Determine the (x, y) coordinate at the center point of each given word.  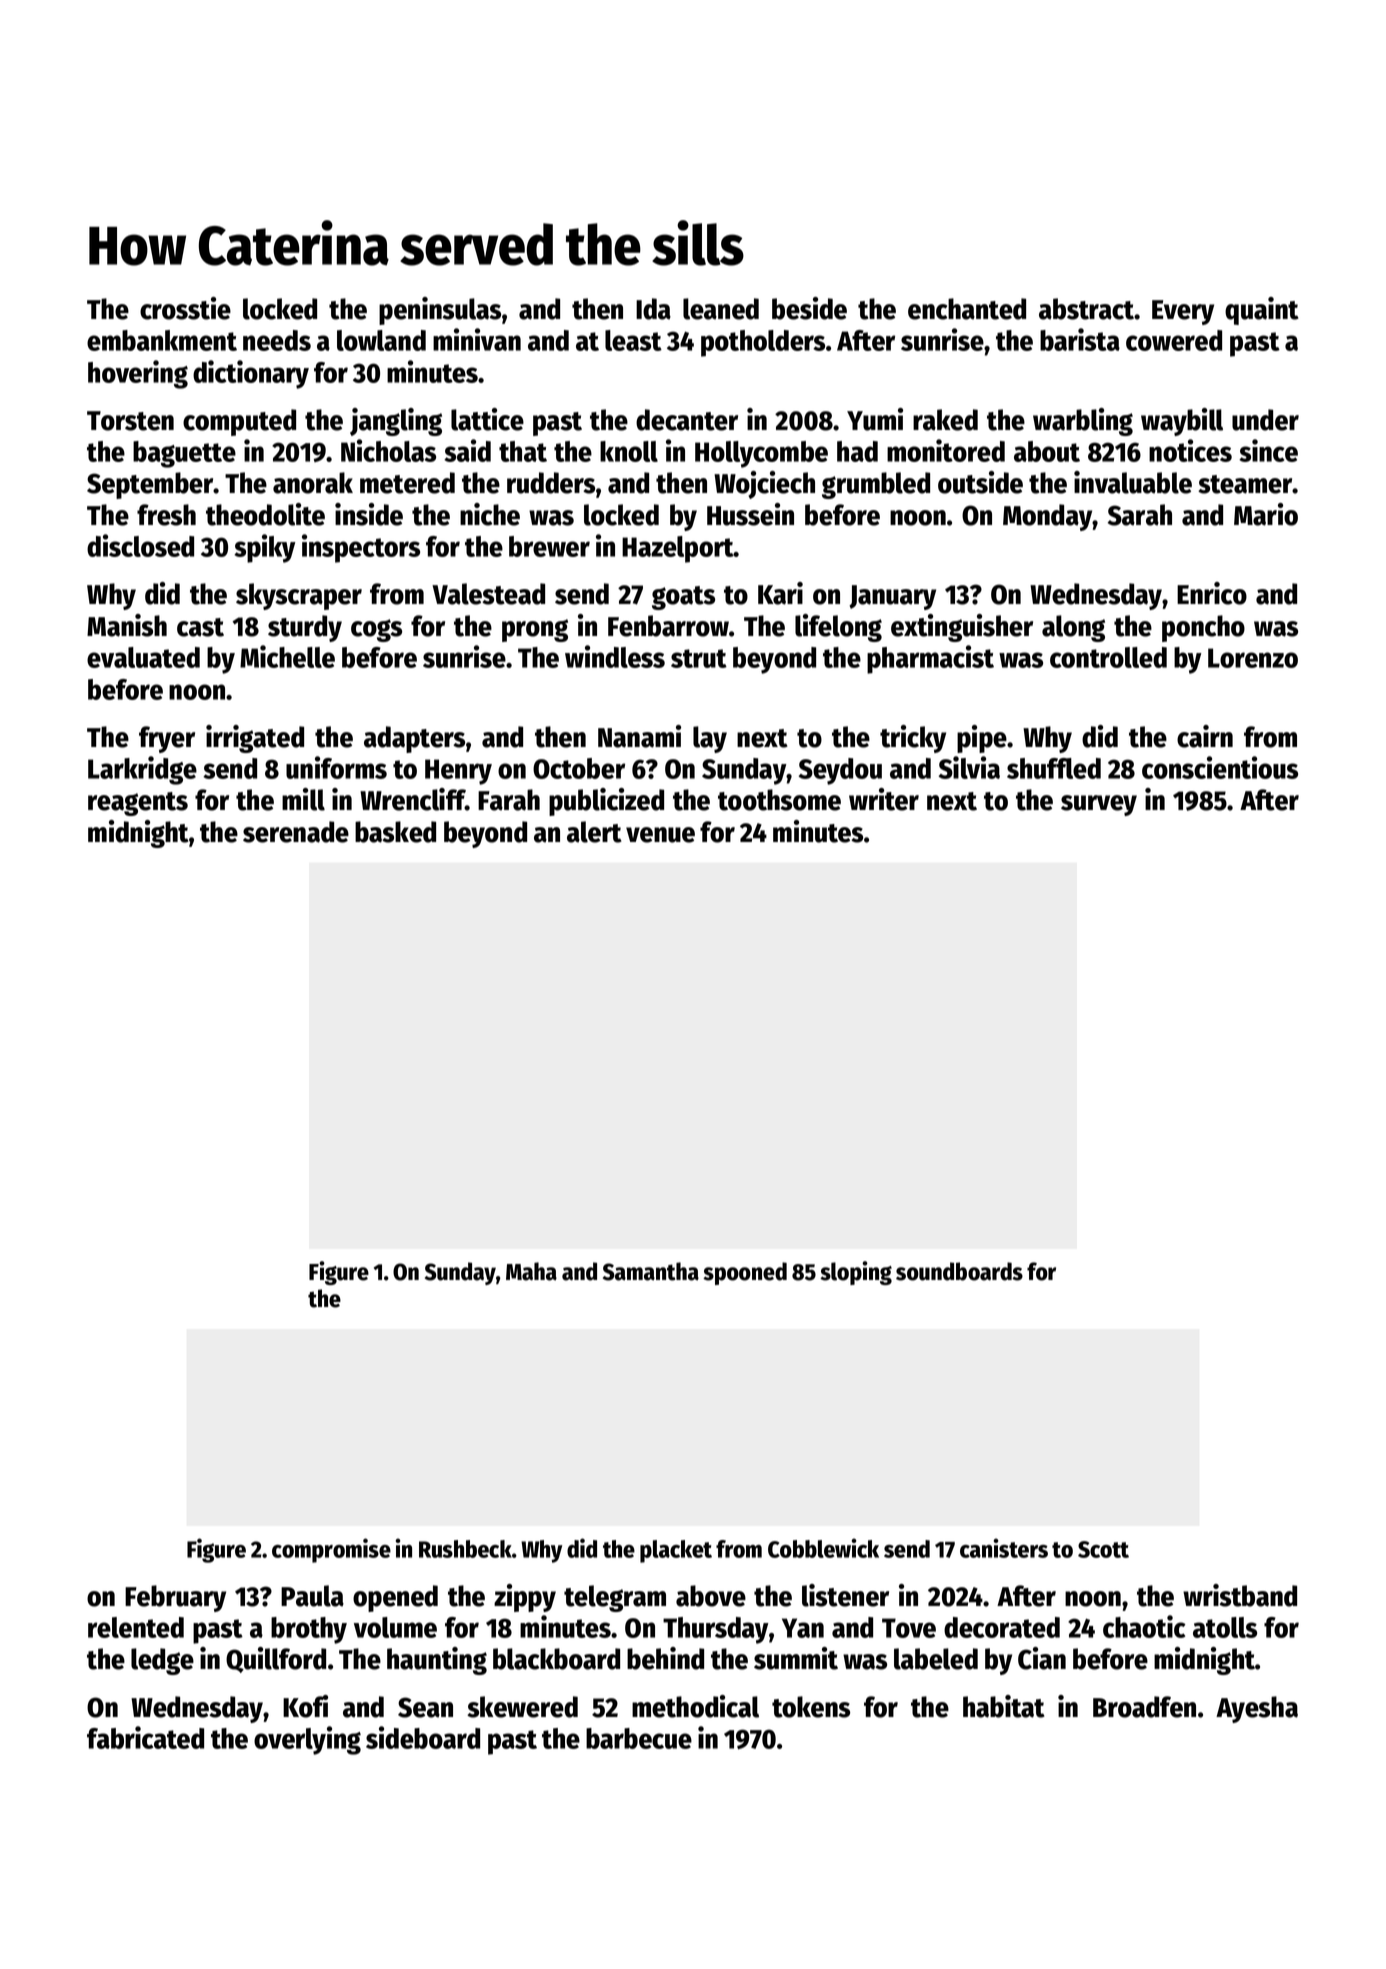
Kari (780, 593)
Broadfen (1144, 1707)
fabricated (145, 1737)
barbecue (639, 1738)
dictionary (251, 374)
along (1073, 628)
